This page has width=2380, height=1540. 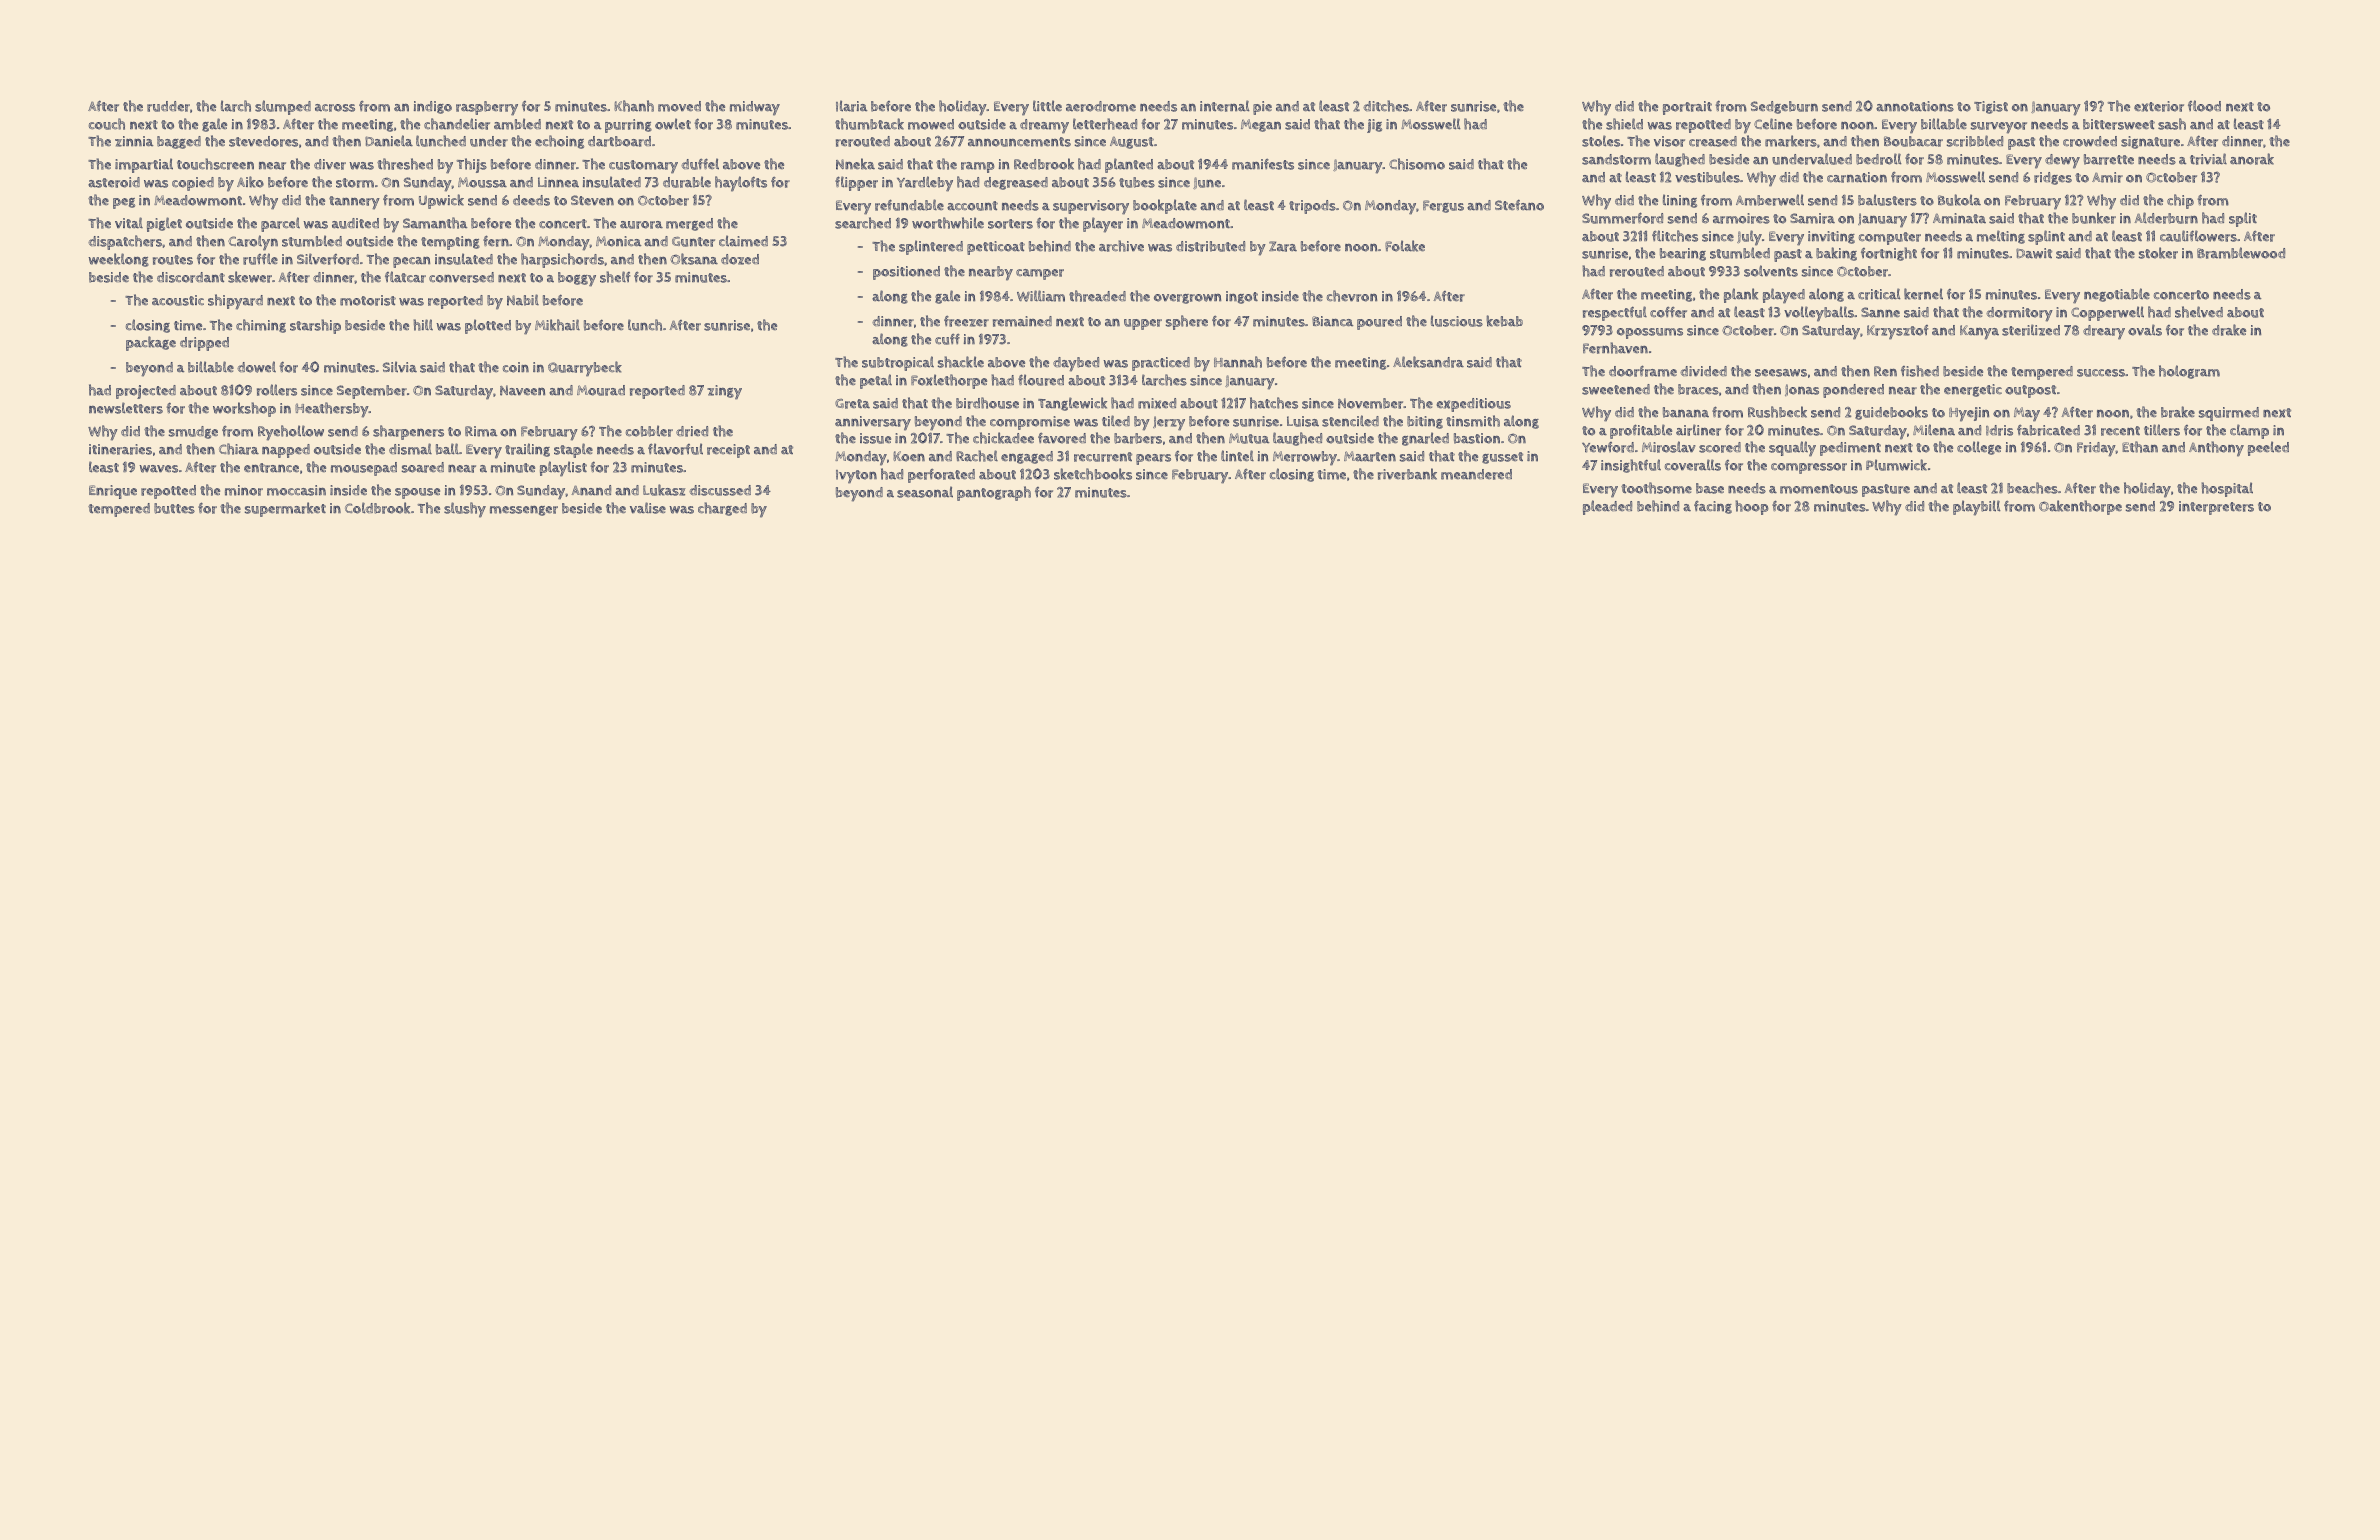 What do you see at coordinates (1934, 430) in the page?
I see `Milena` at bounding box center [1934, 430].
